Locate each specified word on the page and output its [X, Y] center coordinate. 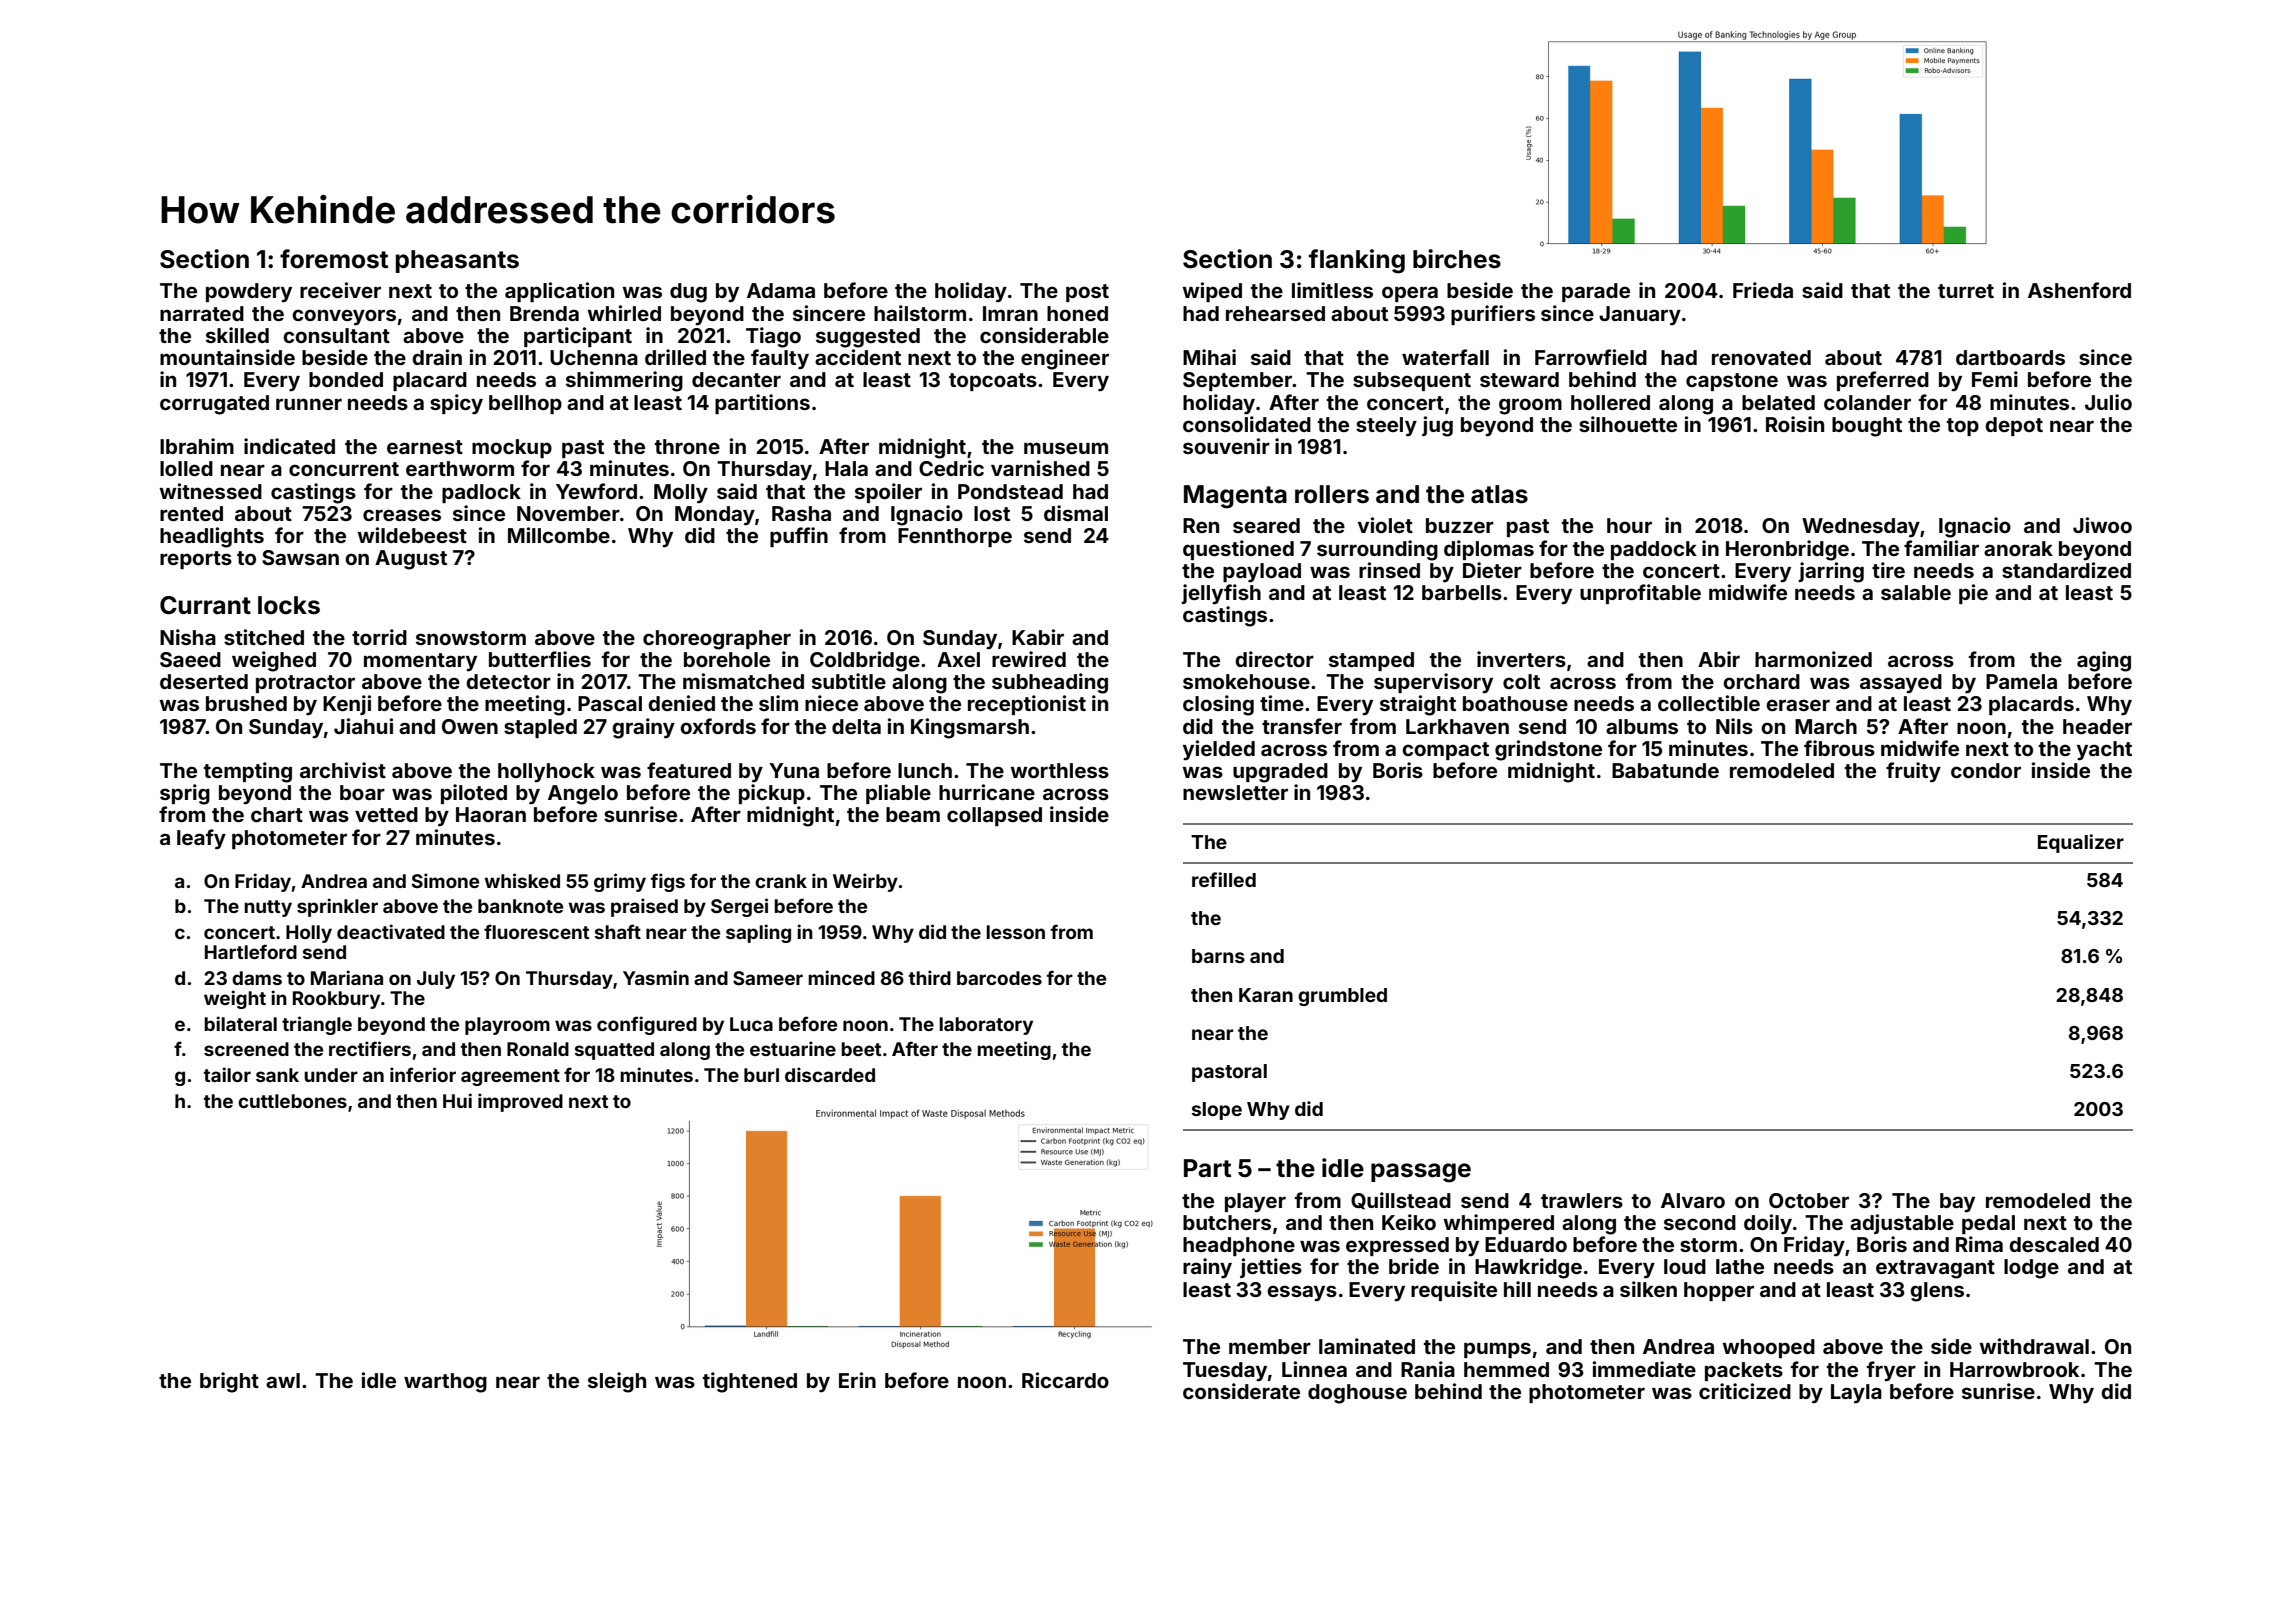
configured [647, 1025]
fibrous [1839, 748]
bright [229, 1382]
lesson [1015, 932]
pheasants [457, 261]
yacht [2104, 751]
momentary [420, 662]
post [1087, 293]
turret [1966, 291]
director [1274, 659]
